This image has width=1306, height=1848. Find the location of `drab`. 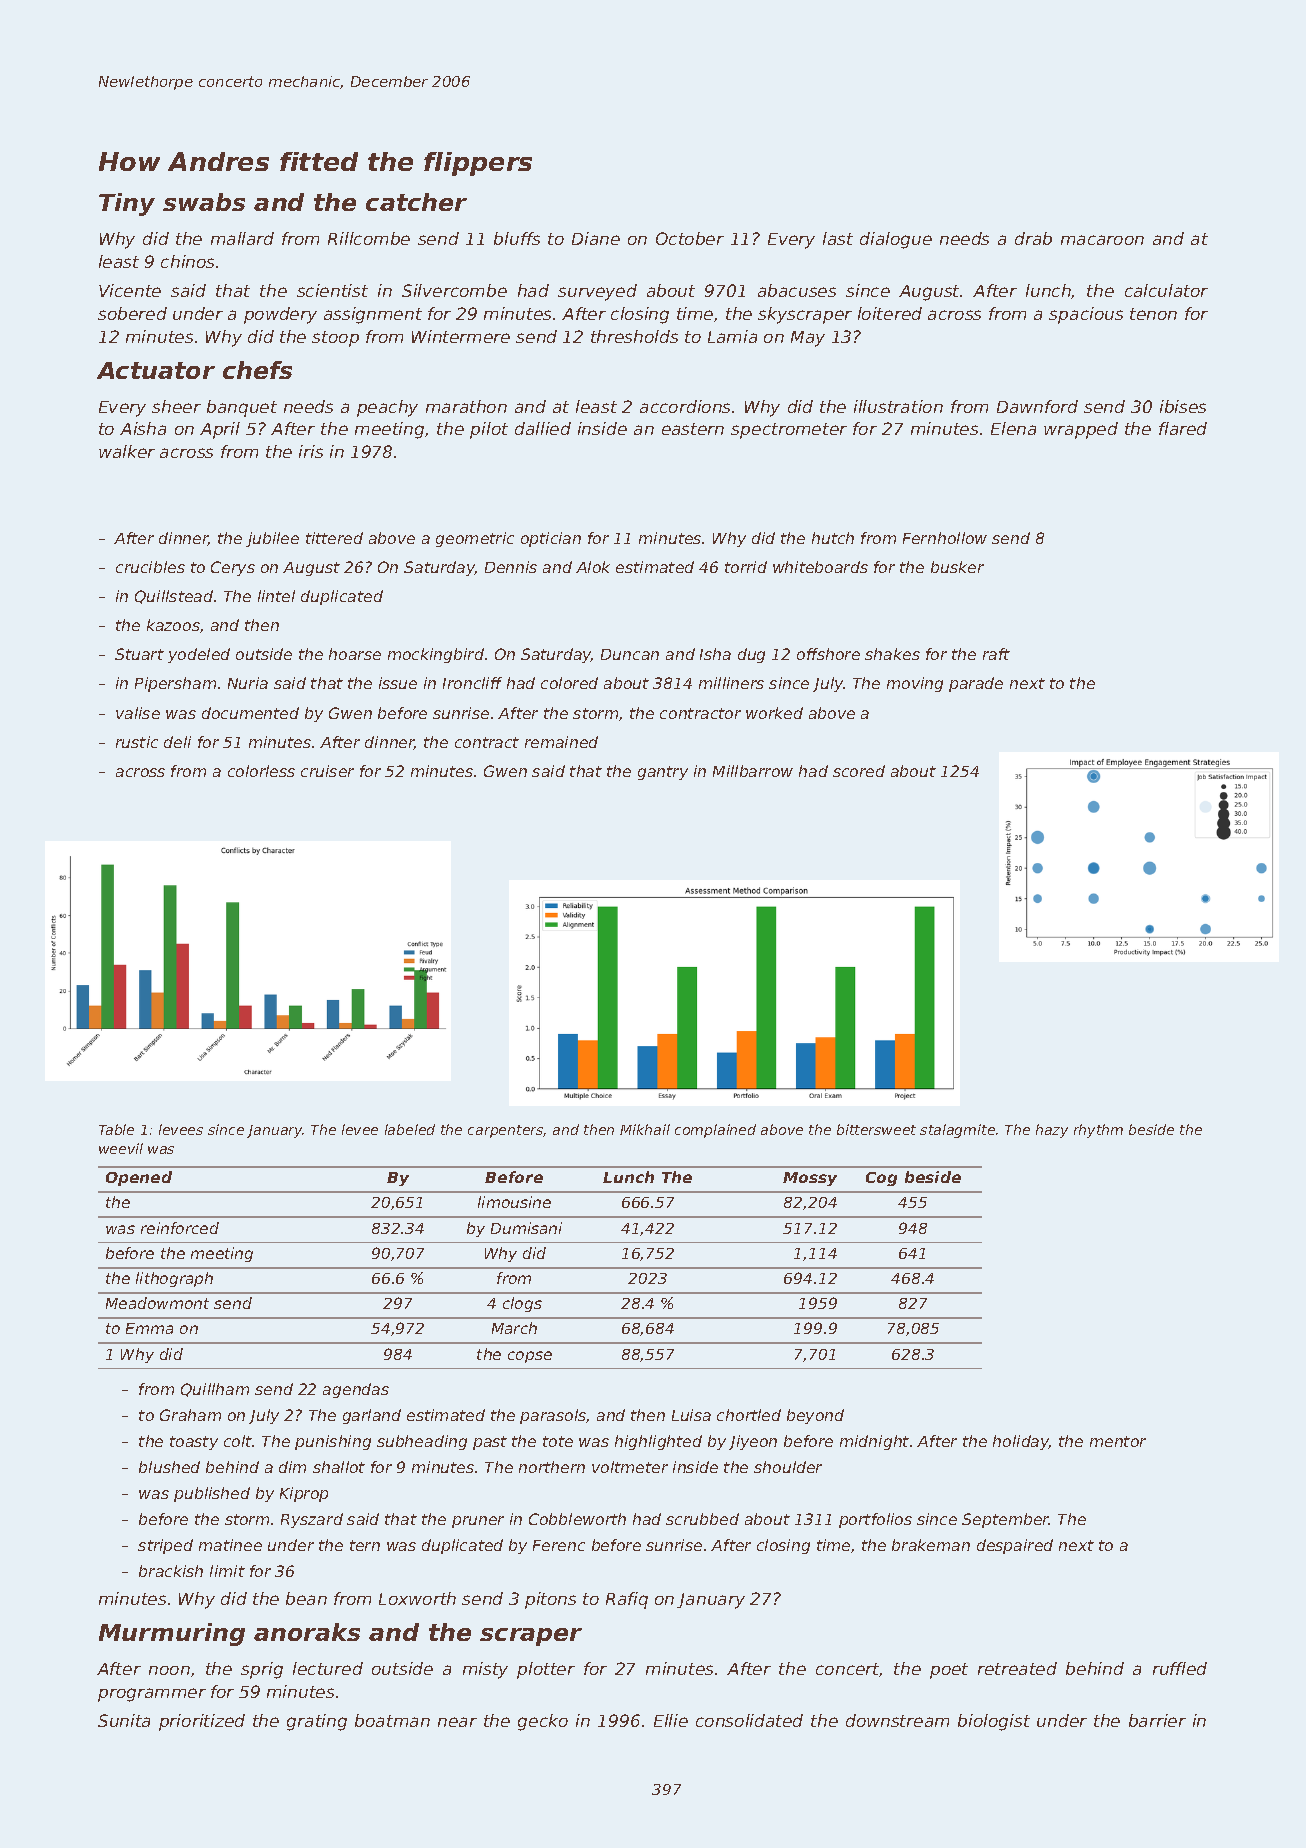

drab is located at coordinates (1033, 238).
